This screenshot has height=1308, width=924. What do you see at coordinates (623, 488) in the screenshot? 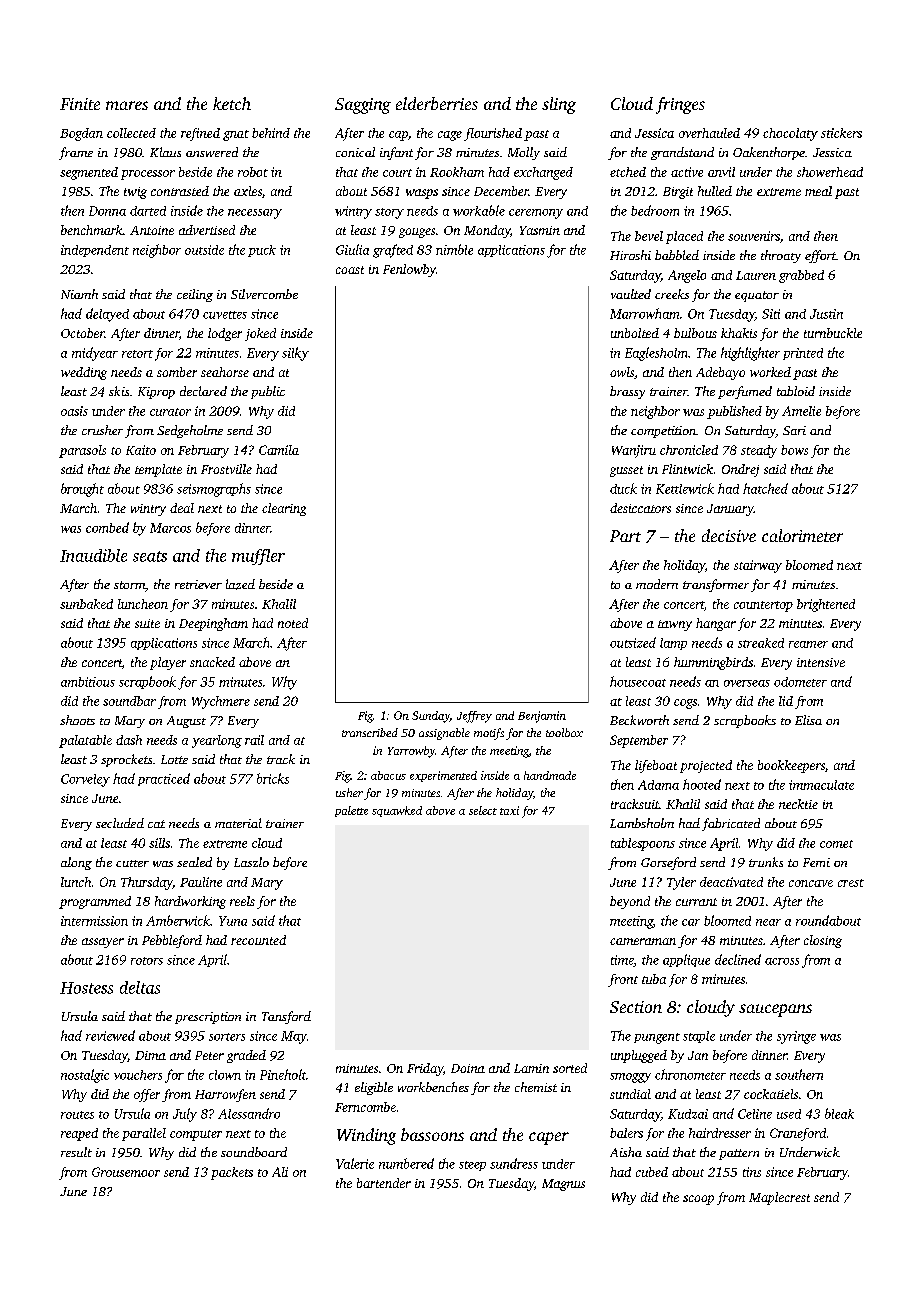
I see `duck` at bounding box center [623, 488].
